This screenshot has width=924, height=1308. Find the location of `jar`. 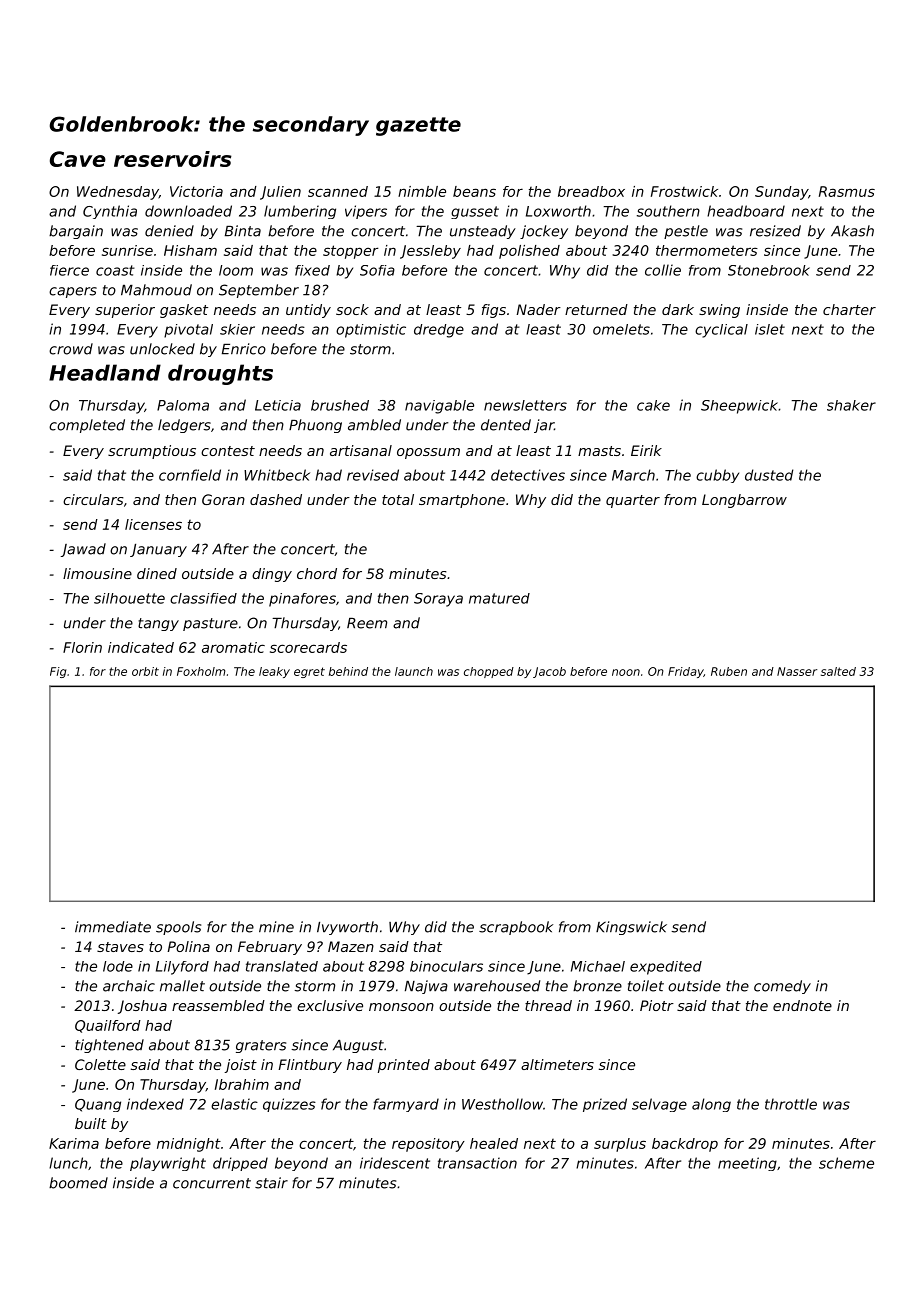

jar is located at coordinates (544, 426).
